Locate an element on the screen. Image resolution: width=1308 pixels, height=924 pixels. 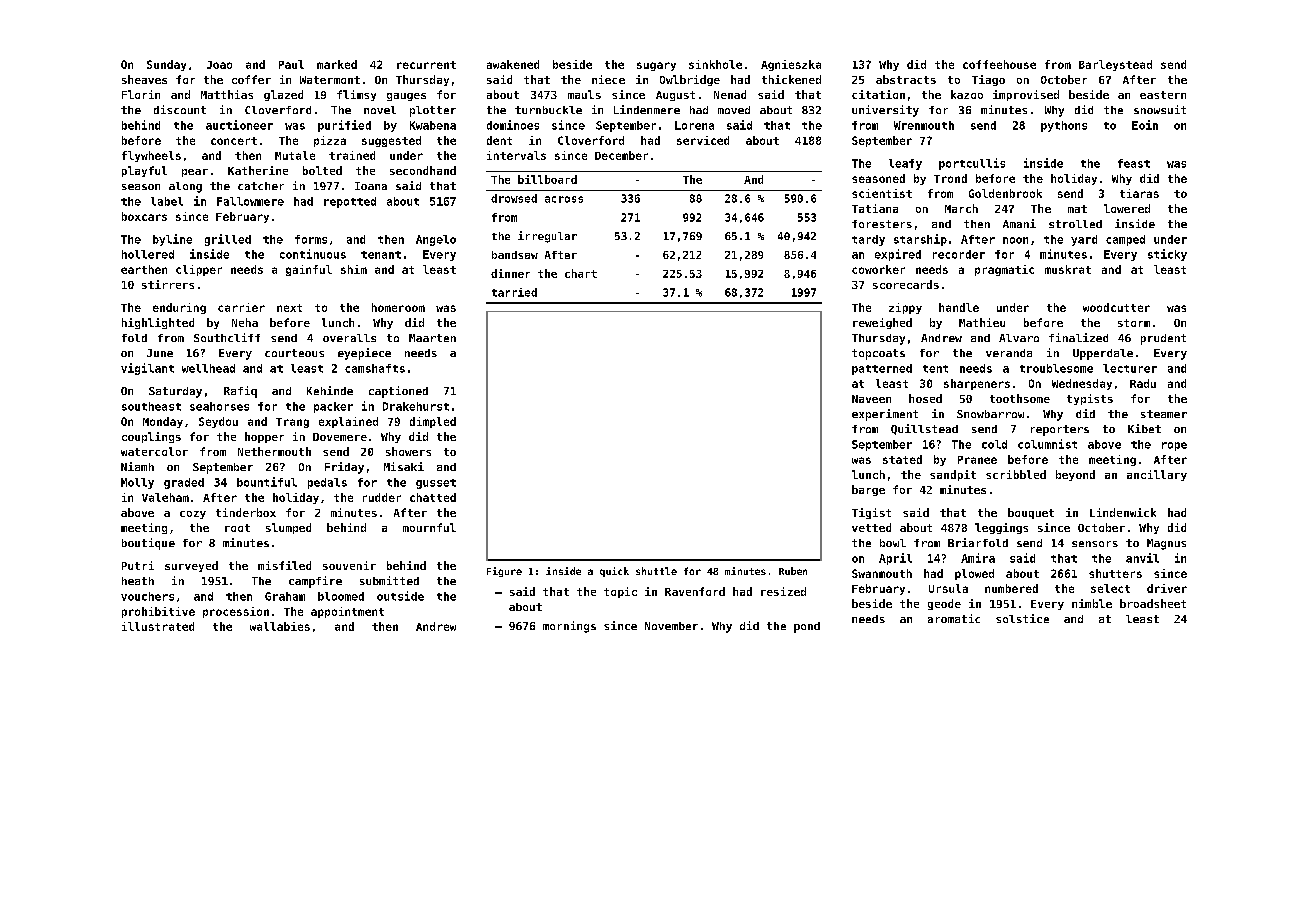
November is located at coordinates (671, 626).
